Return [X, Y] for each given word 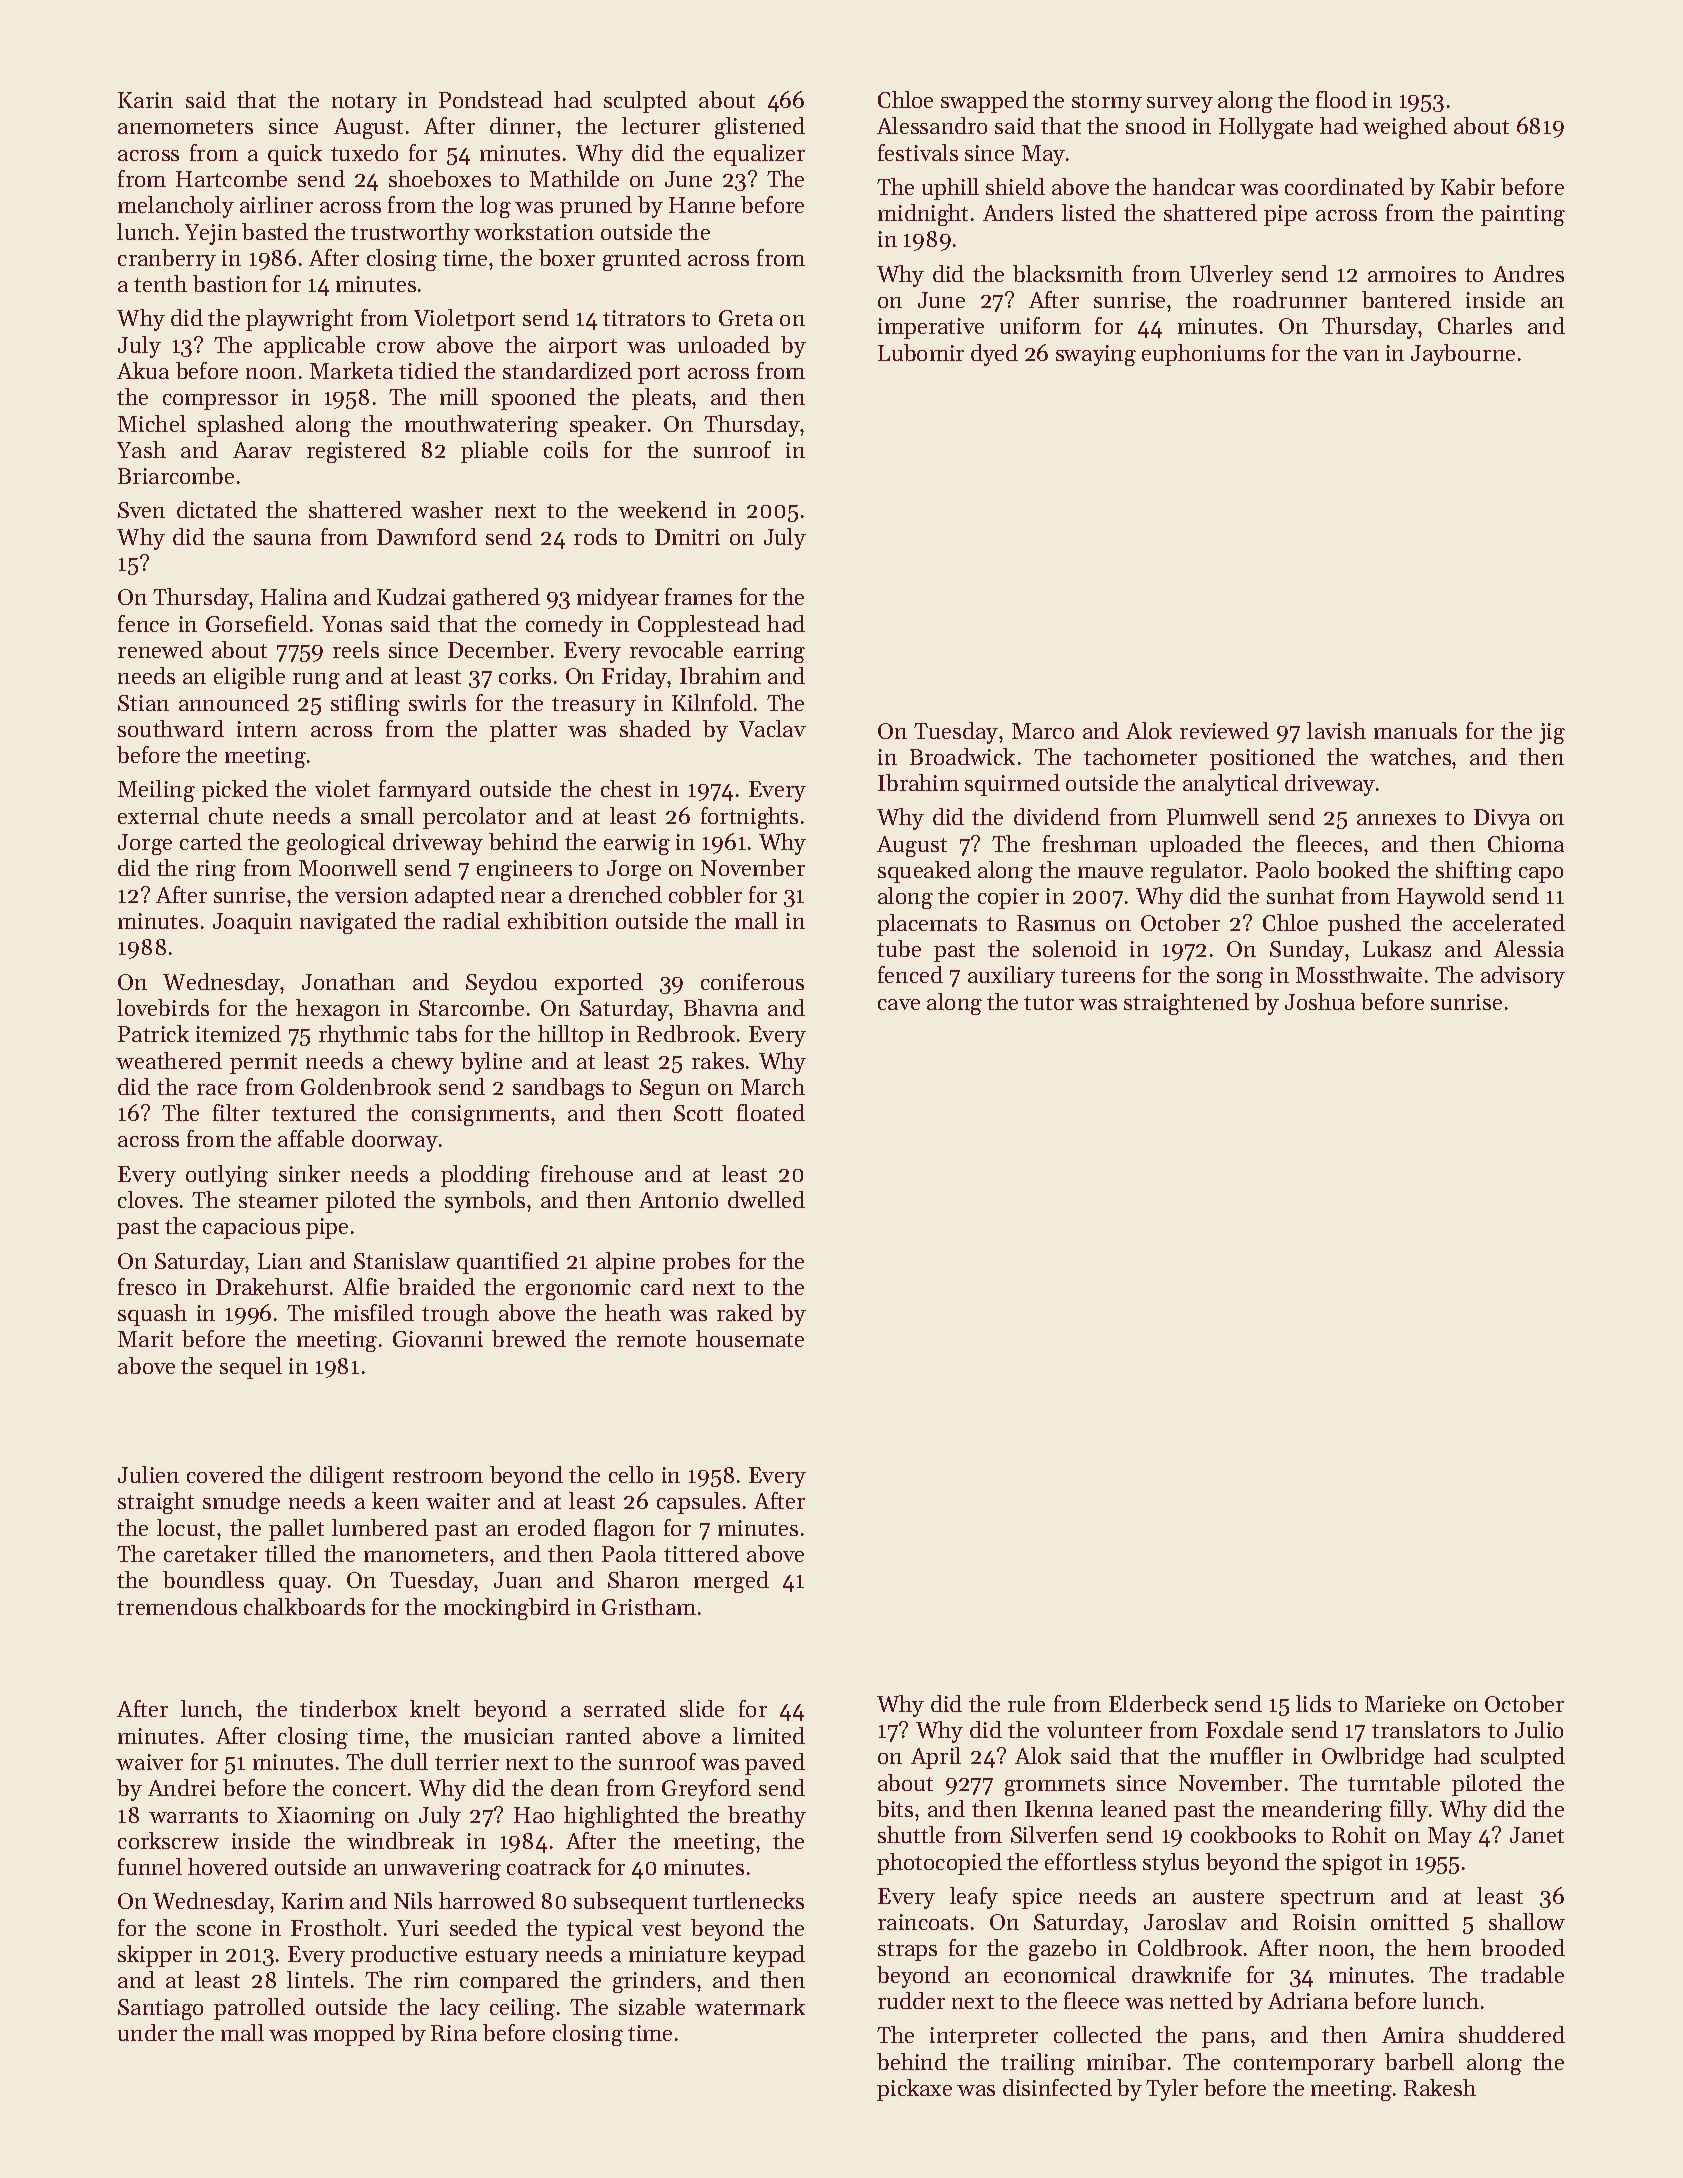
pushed [1364, 925]
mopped [354, 2035]
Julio [1539, 1729]
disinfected [1057, 2087]
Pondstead [491, 99]
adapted [455, 897]
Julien [148, 1474]
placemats [927, 925]
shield [1015, 186]
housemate [750, 1338]
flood [1341, 99]
